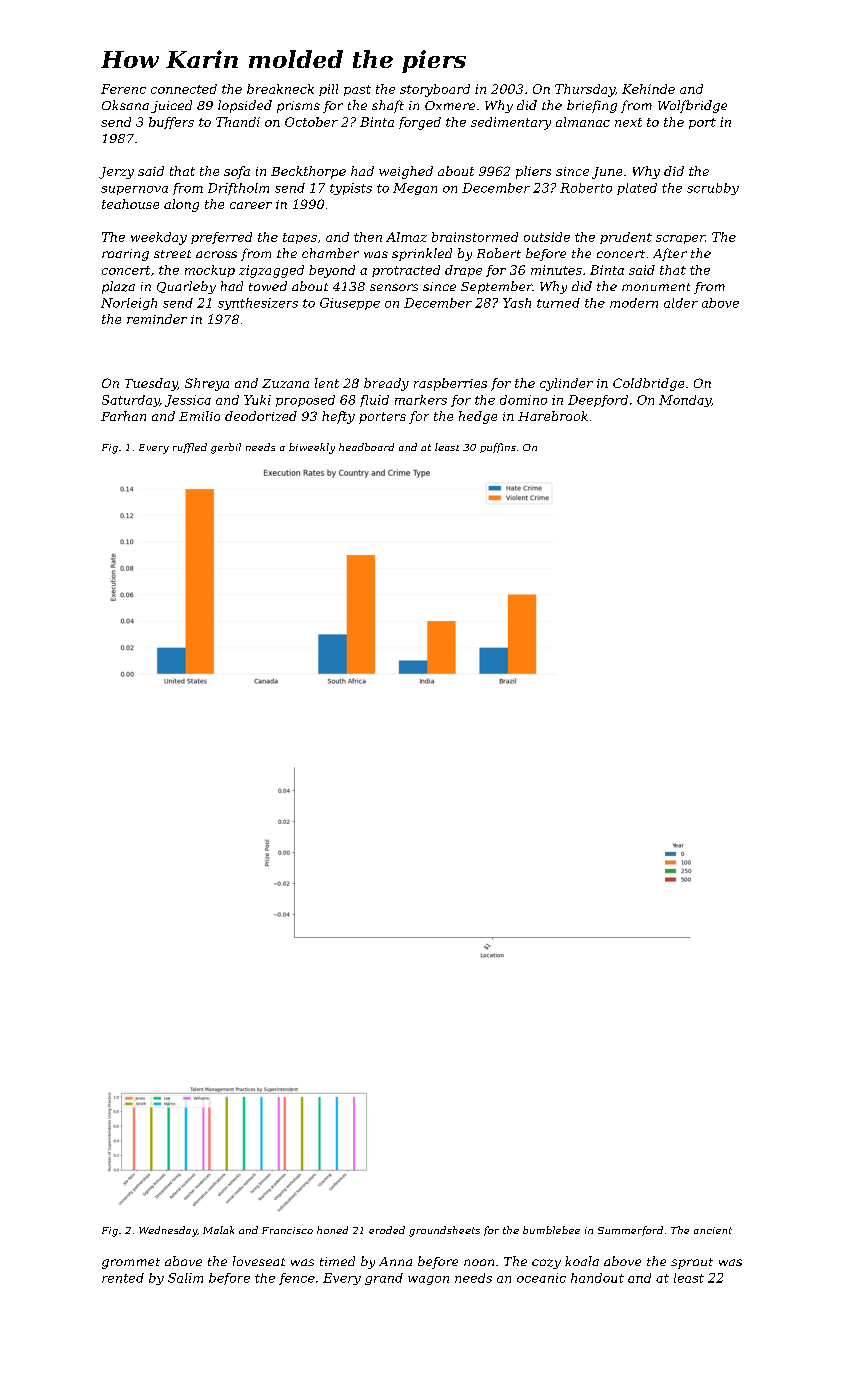  I want to click on headboard, so click(366, 447).
